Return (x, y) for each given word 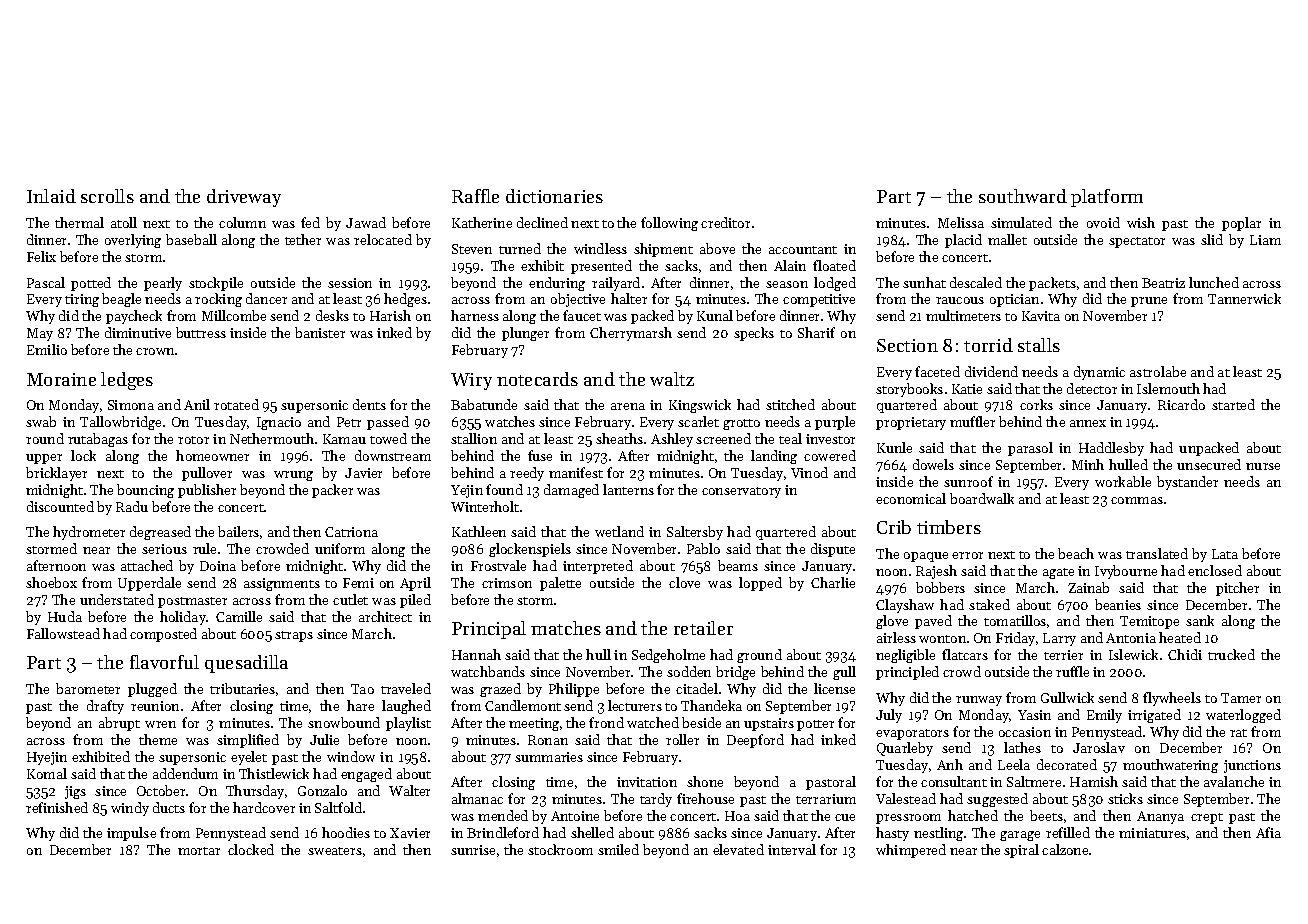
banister (320, 332)
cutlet (350, 599)
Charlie (833, 582)
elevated (738, 849)
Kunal (715, 315)
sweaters (335, 851)
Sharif (816, 332)
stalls (1039, 345)
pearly (163, 284)
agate (1058, 573)
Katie (967, 389)
